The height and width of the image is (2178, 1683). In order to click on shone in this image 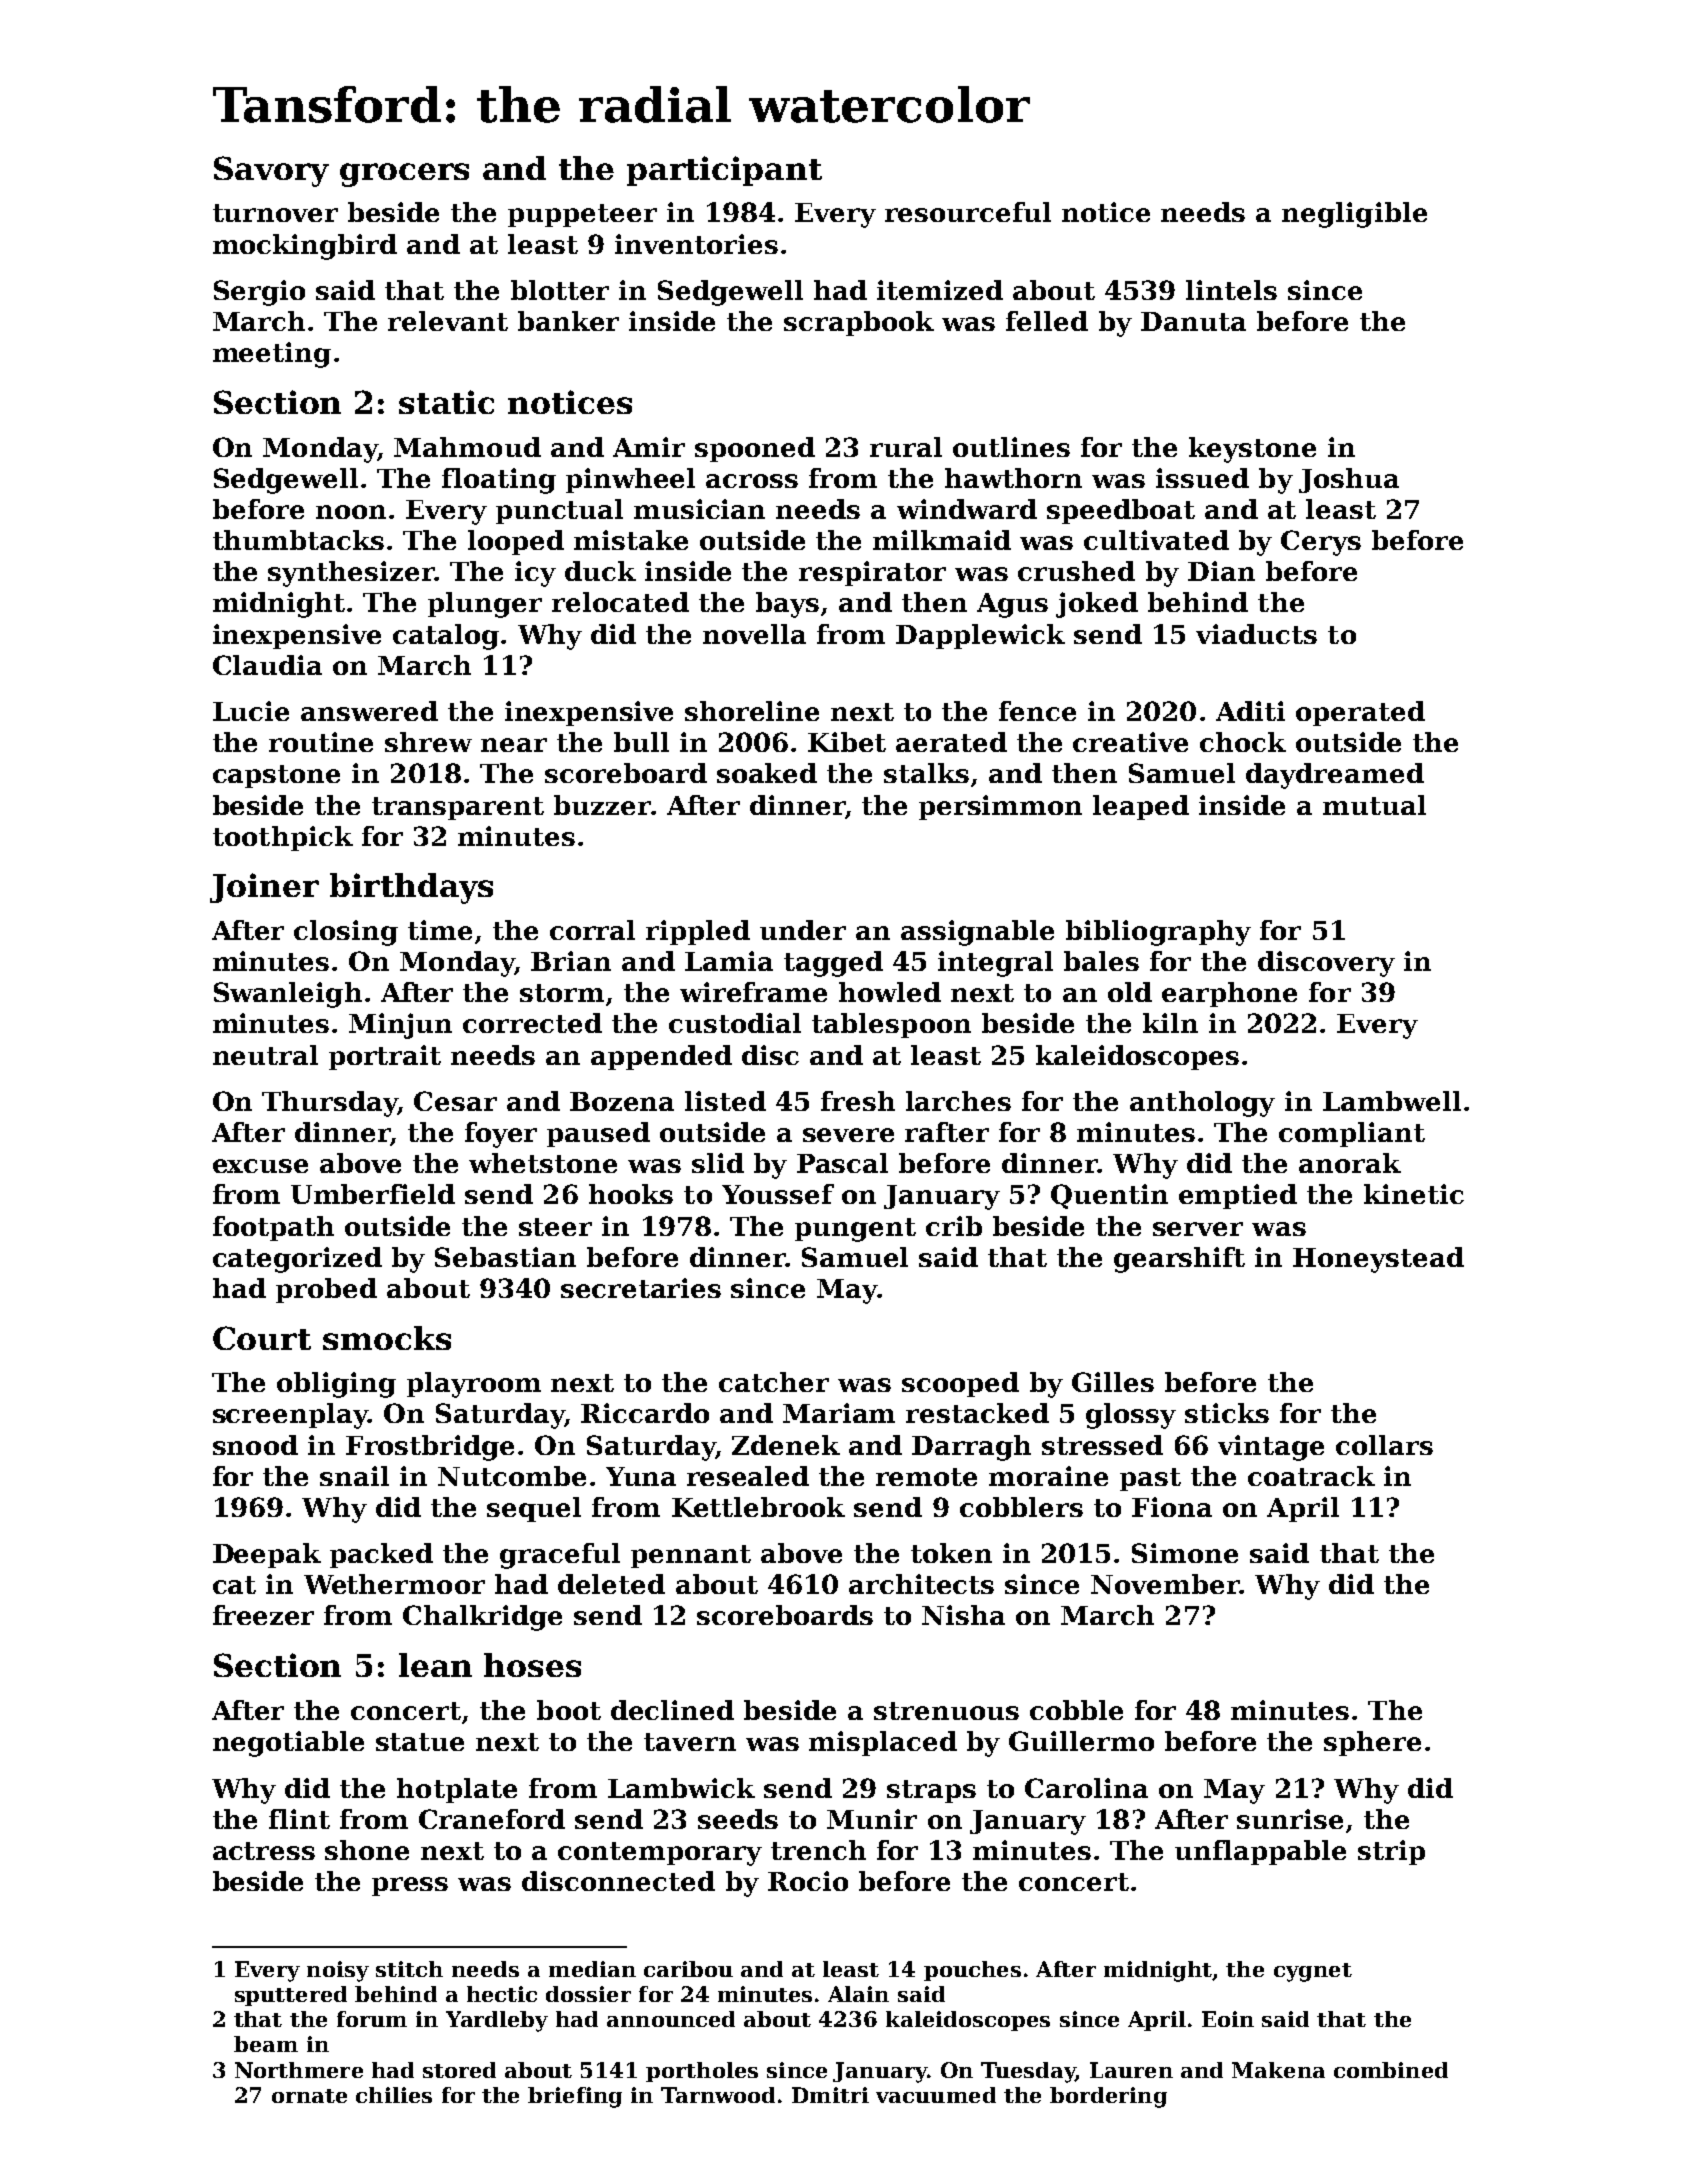, I will do `click(367, 1850)`.
